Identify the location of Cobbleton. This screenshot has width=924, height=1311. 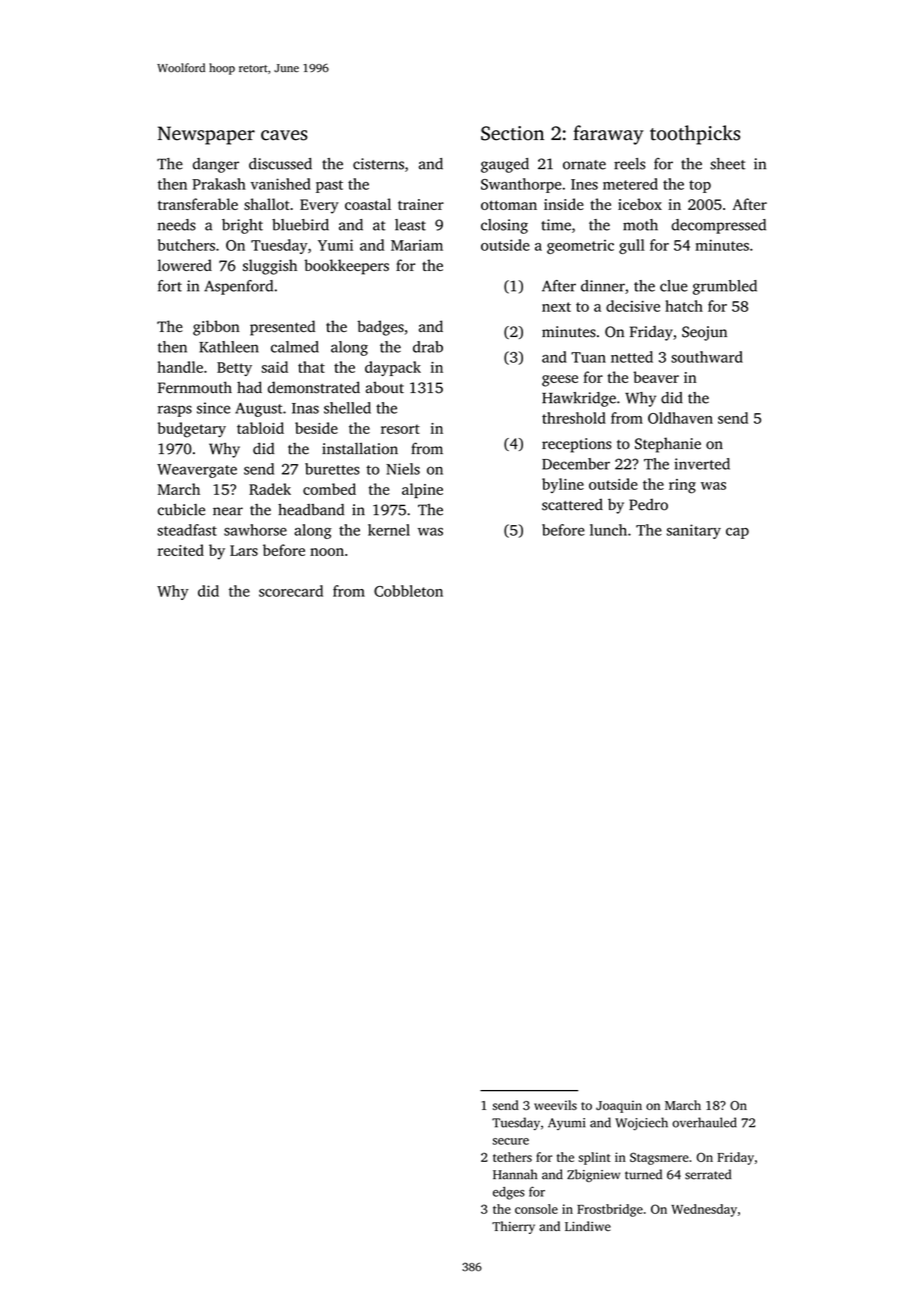
(408, 591).
